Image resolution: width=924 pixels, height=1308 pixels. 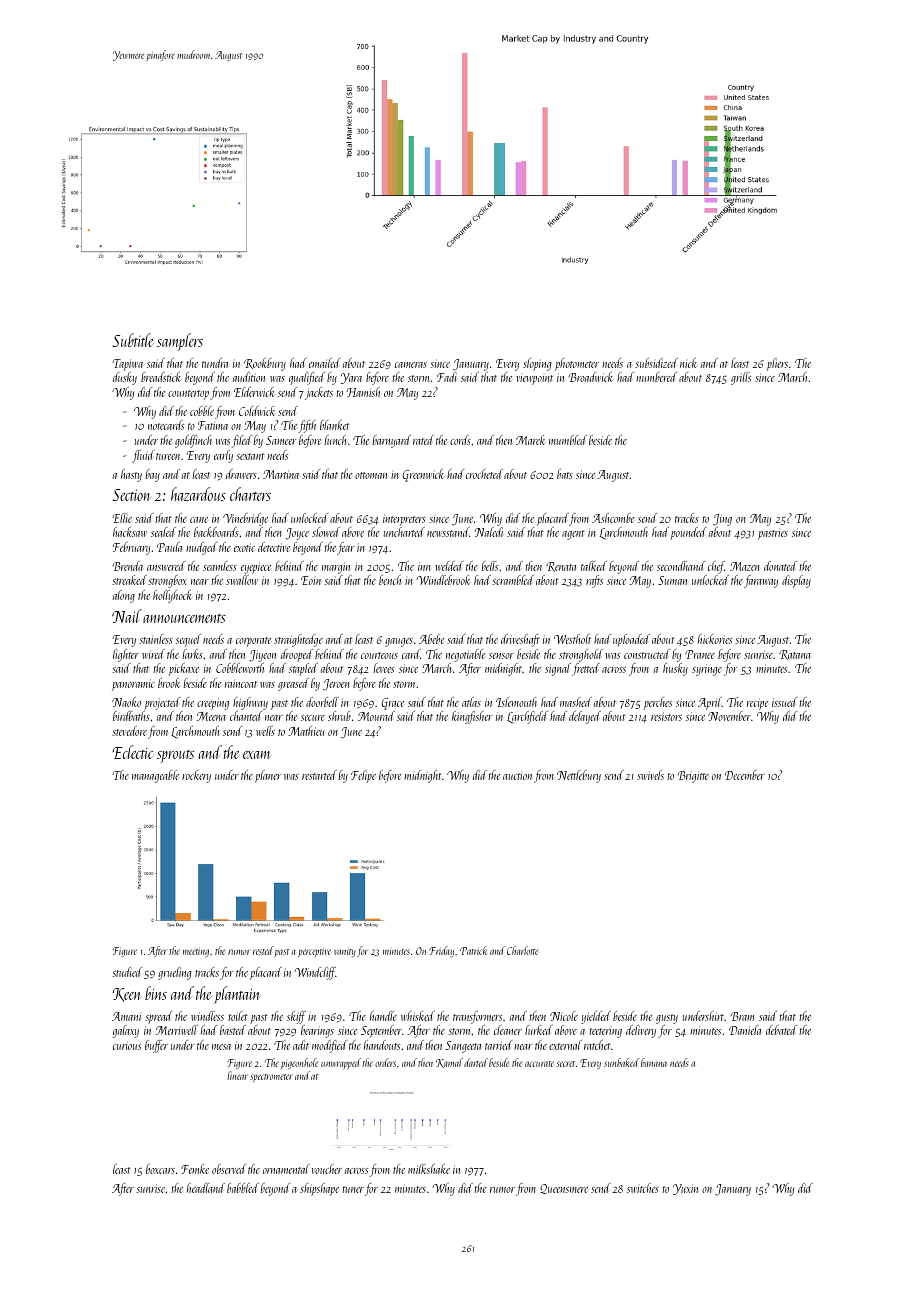 I want to click on pliers, so click(x=777, y=364).
